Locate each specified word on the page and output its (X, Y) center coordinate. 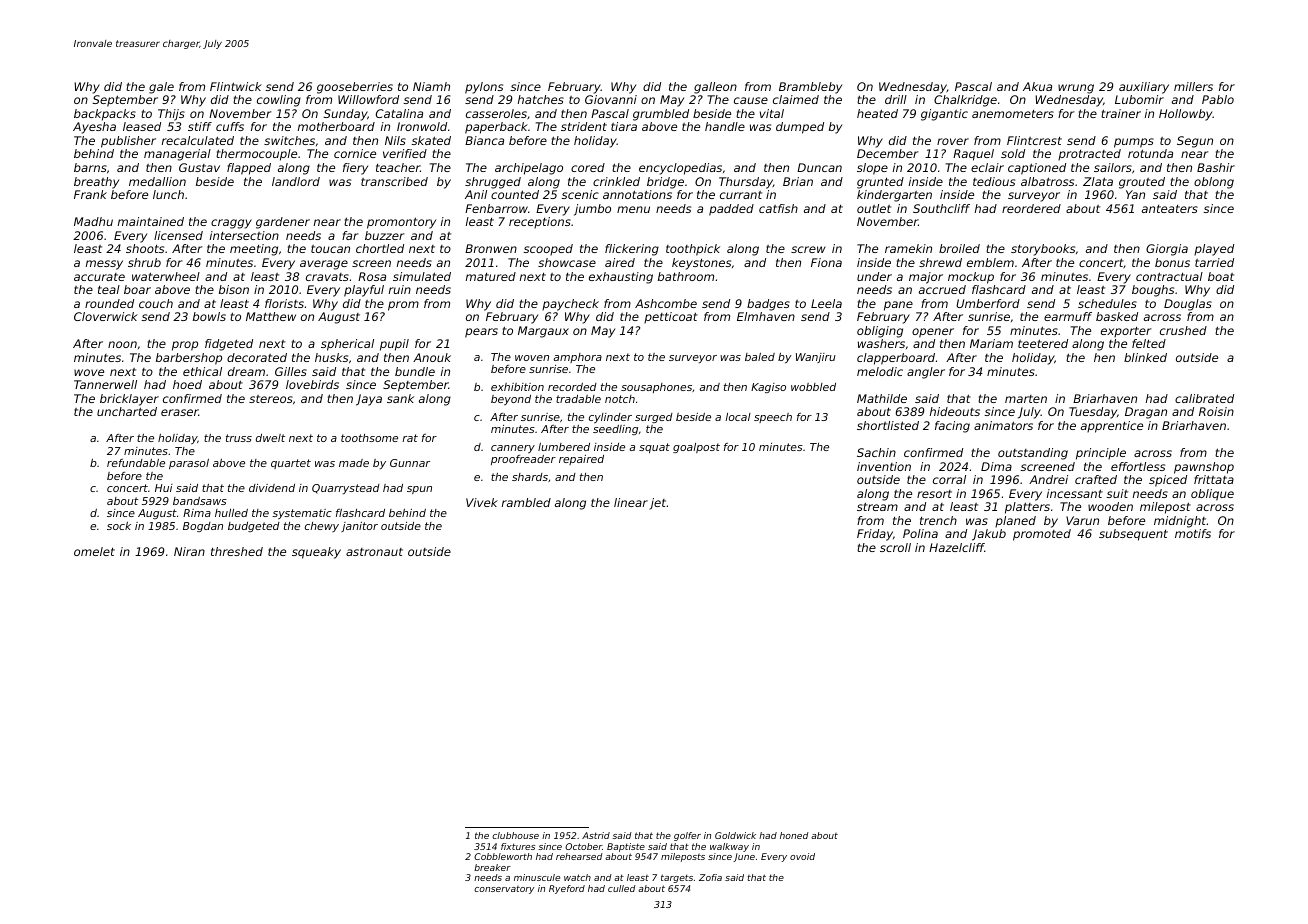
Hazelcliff (957, 547)
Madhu (93, 221)
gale (161, 88)
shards (530, 477)
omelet (94, 551)
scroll (895, 547)
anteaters (1170, 209)
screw (808, 249)
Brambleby (810, 88)
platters (1027, 508)
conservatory (504, 890)
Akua (1037, 86)
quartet (291, 464)
